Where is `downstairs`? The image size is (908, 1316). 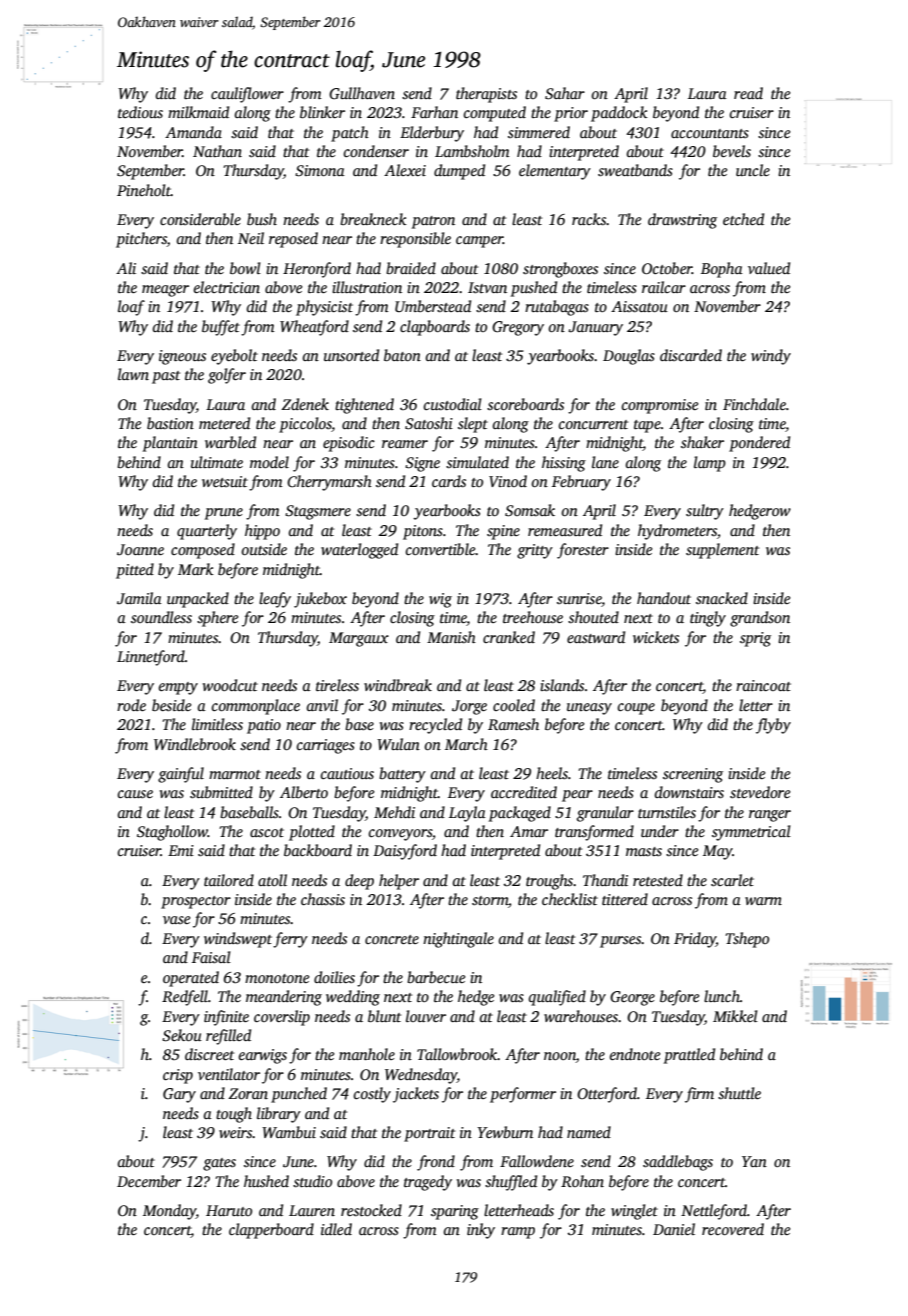 downstairs is located at coordinates (689, 792).
